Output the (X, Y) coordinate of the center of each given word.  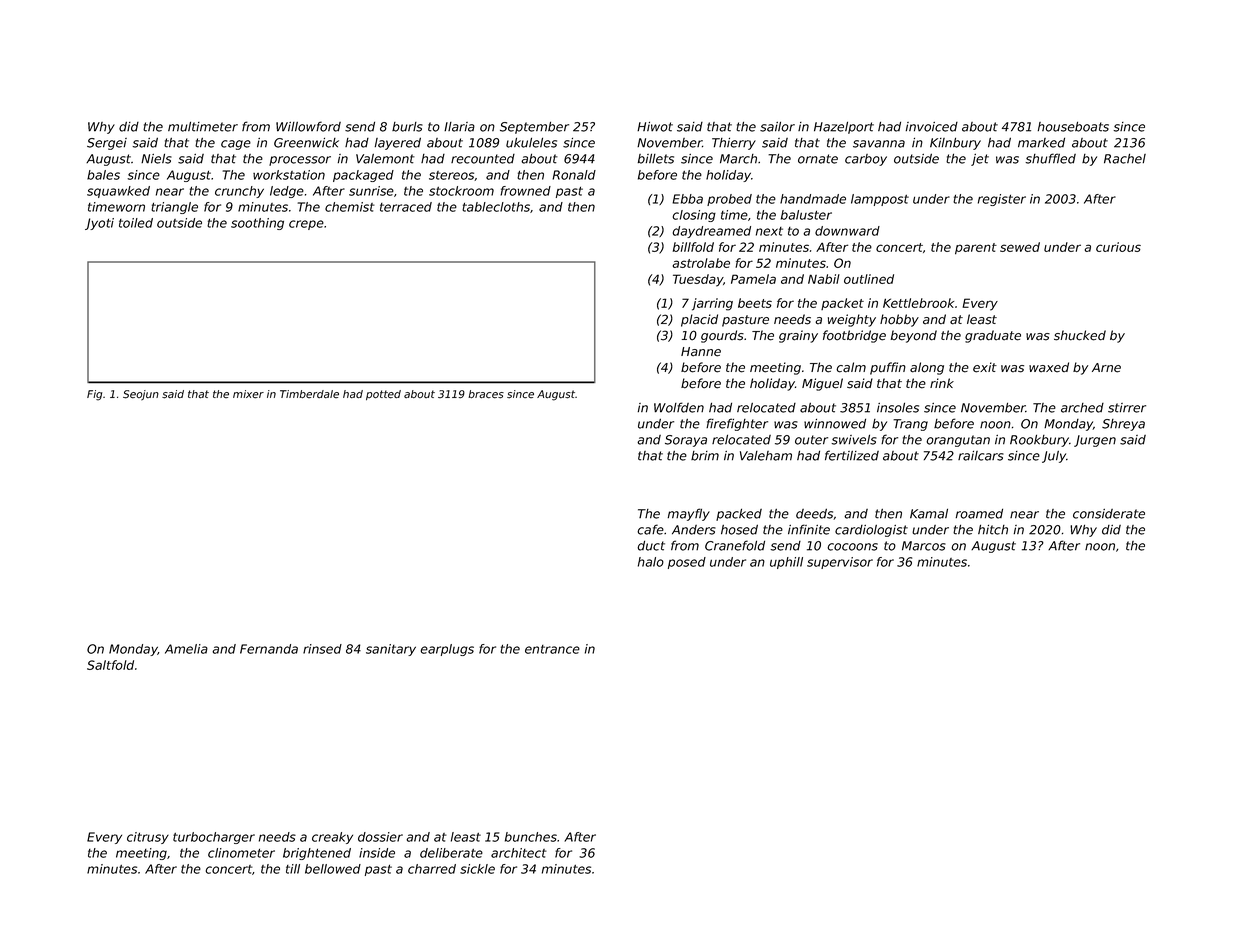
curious (1118, 247)
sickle (477, 869)
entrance (552, 649)
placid (699, 320)
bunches (531, 837)
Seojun (141, 395)
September (534, 128)
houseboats (1073, 127)
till (293, 869)
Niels (156, 159)
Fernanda (269, 649)
